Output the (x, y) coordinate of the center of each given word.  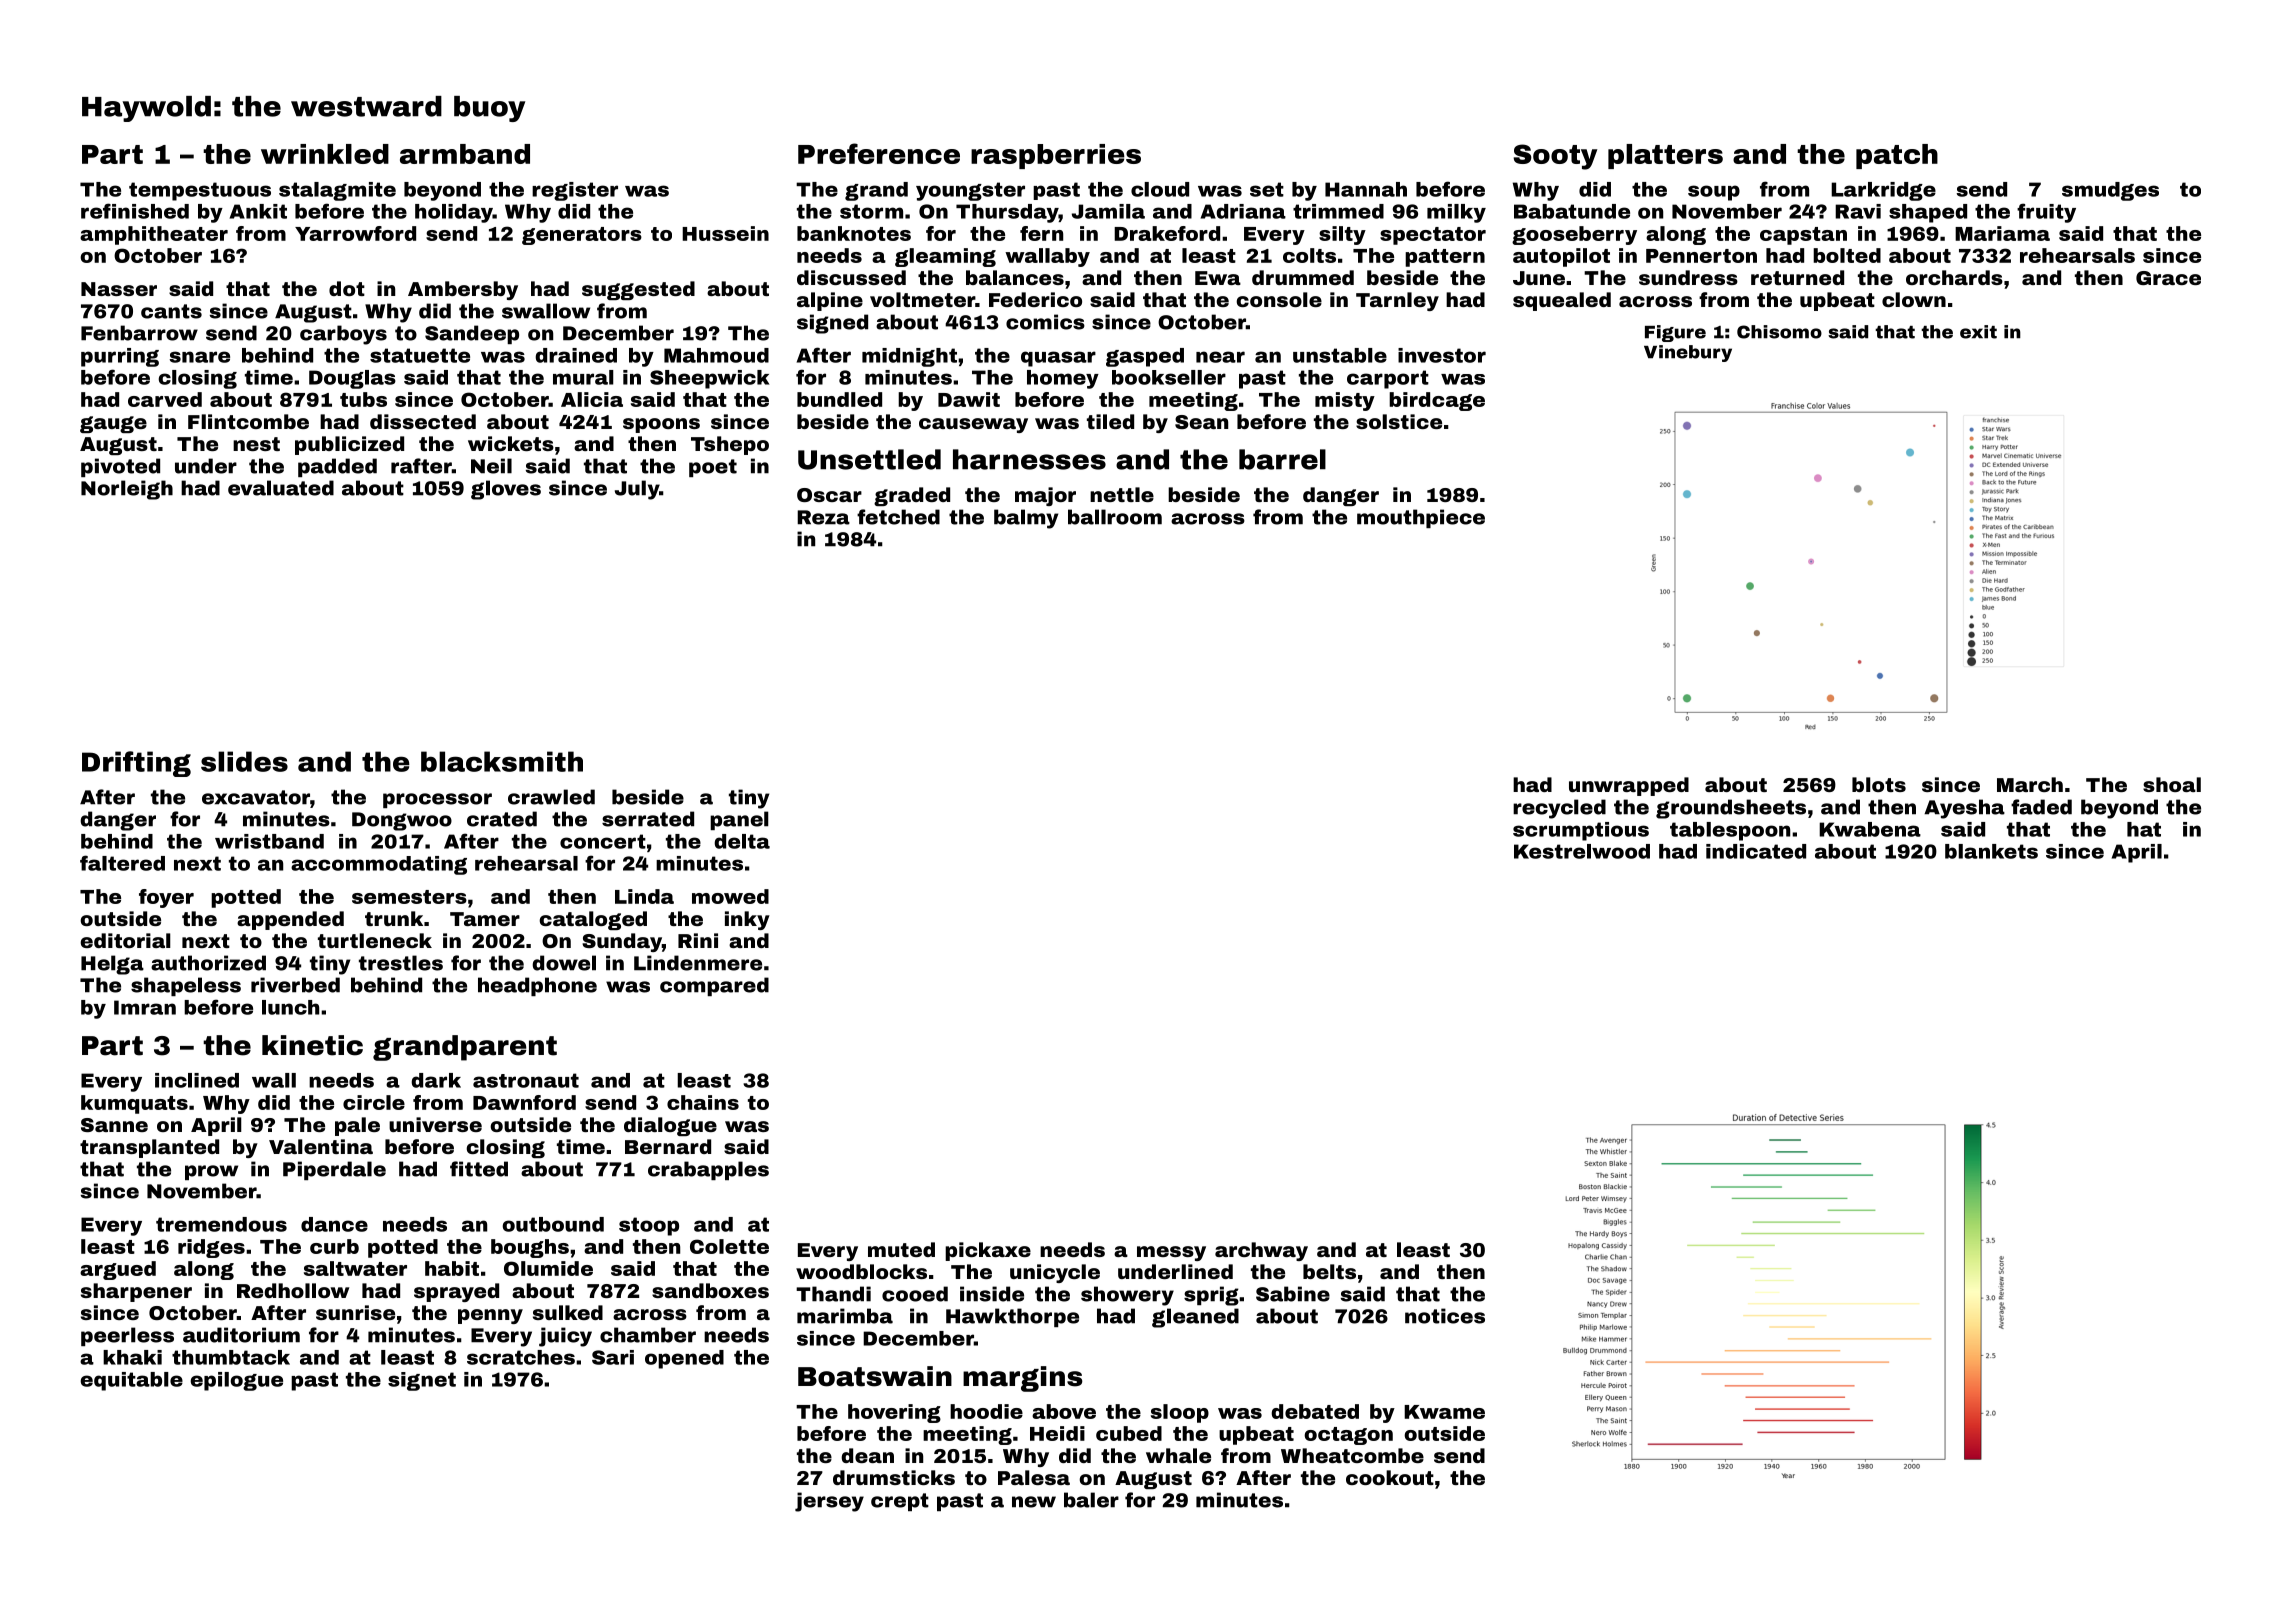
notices (1445, 1316)
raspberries (1056, 156)
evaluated (281, 488)
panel (739, 820)
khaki (132, 1357)
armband (465, 154)
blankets (1991, 851)
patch (1897, 156)
